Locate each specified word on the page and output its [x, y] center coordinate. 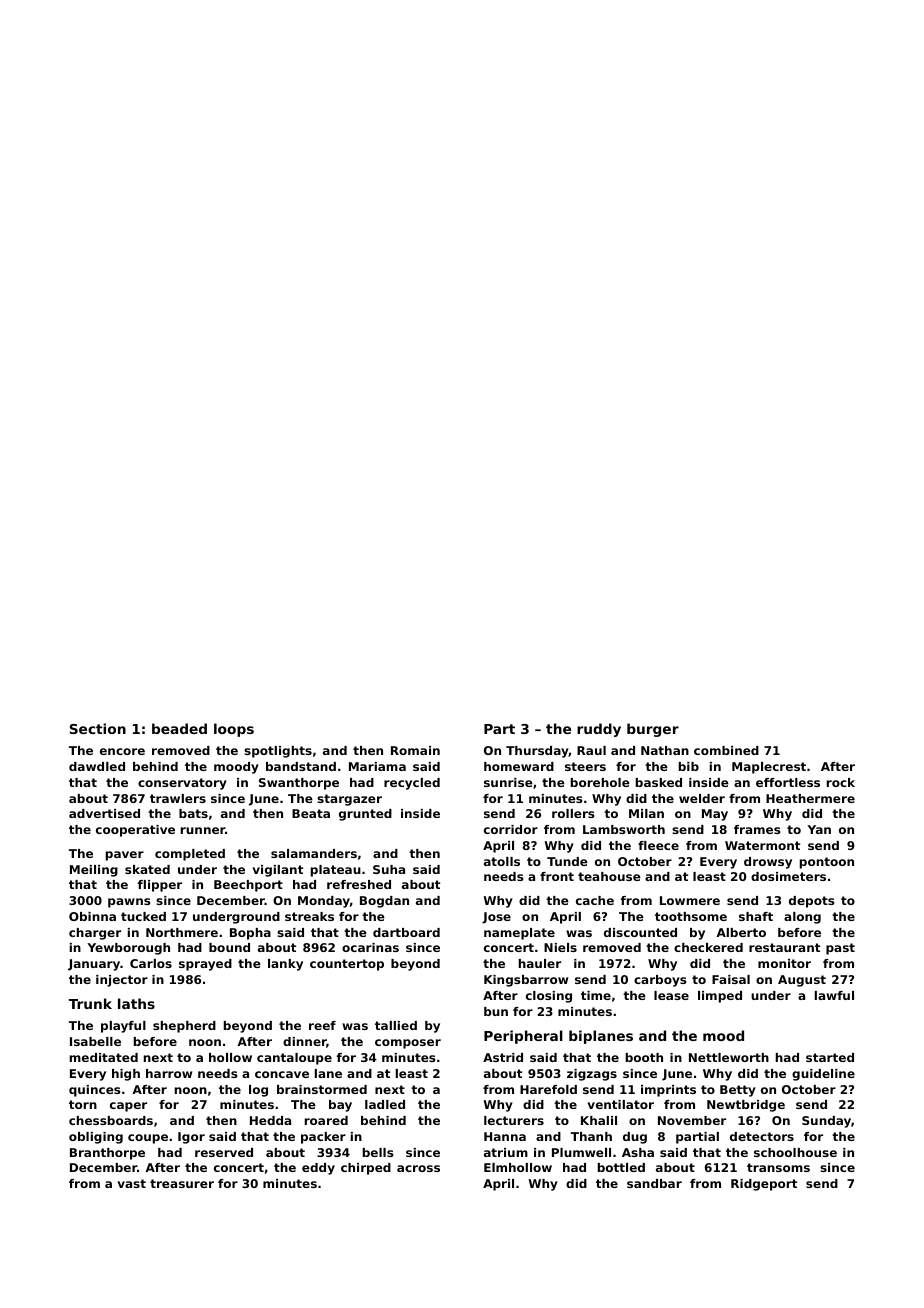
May [715, 815]
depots [811, 902]
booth [644, 1057]
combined [726, 750]
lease [671, 995]
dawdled [97, 766]
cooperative [135, 831]
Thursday [537, 752]
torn [83, 1104]
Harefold [548, 1089]
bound [229, 947]
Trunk [90, 1003]
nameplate [519, 934]
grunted [365, 815]
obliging [96, 1138]
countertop [347, 965]
